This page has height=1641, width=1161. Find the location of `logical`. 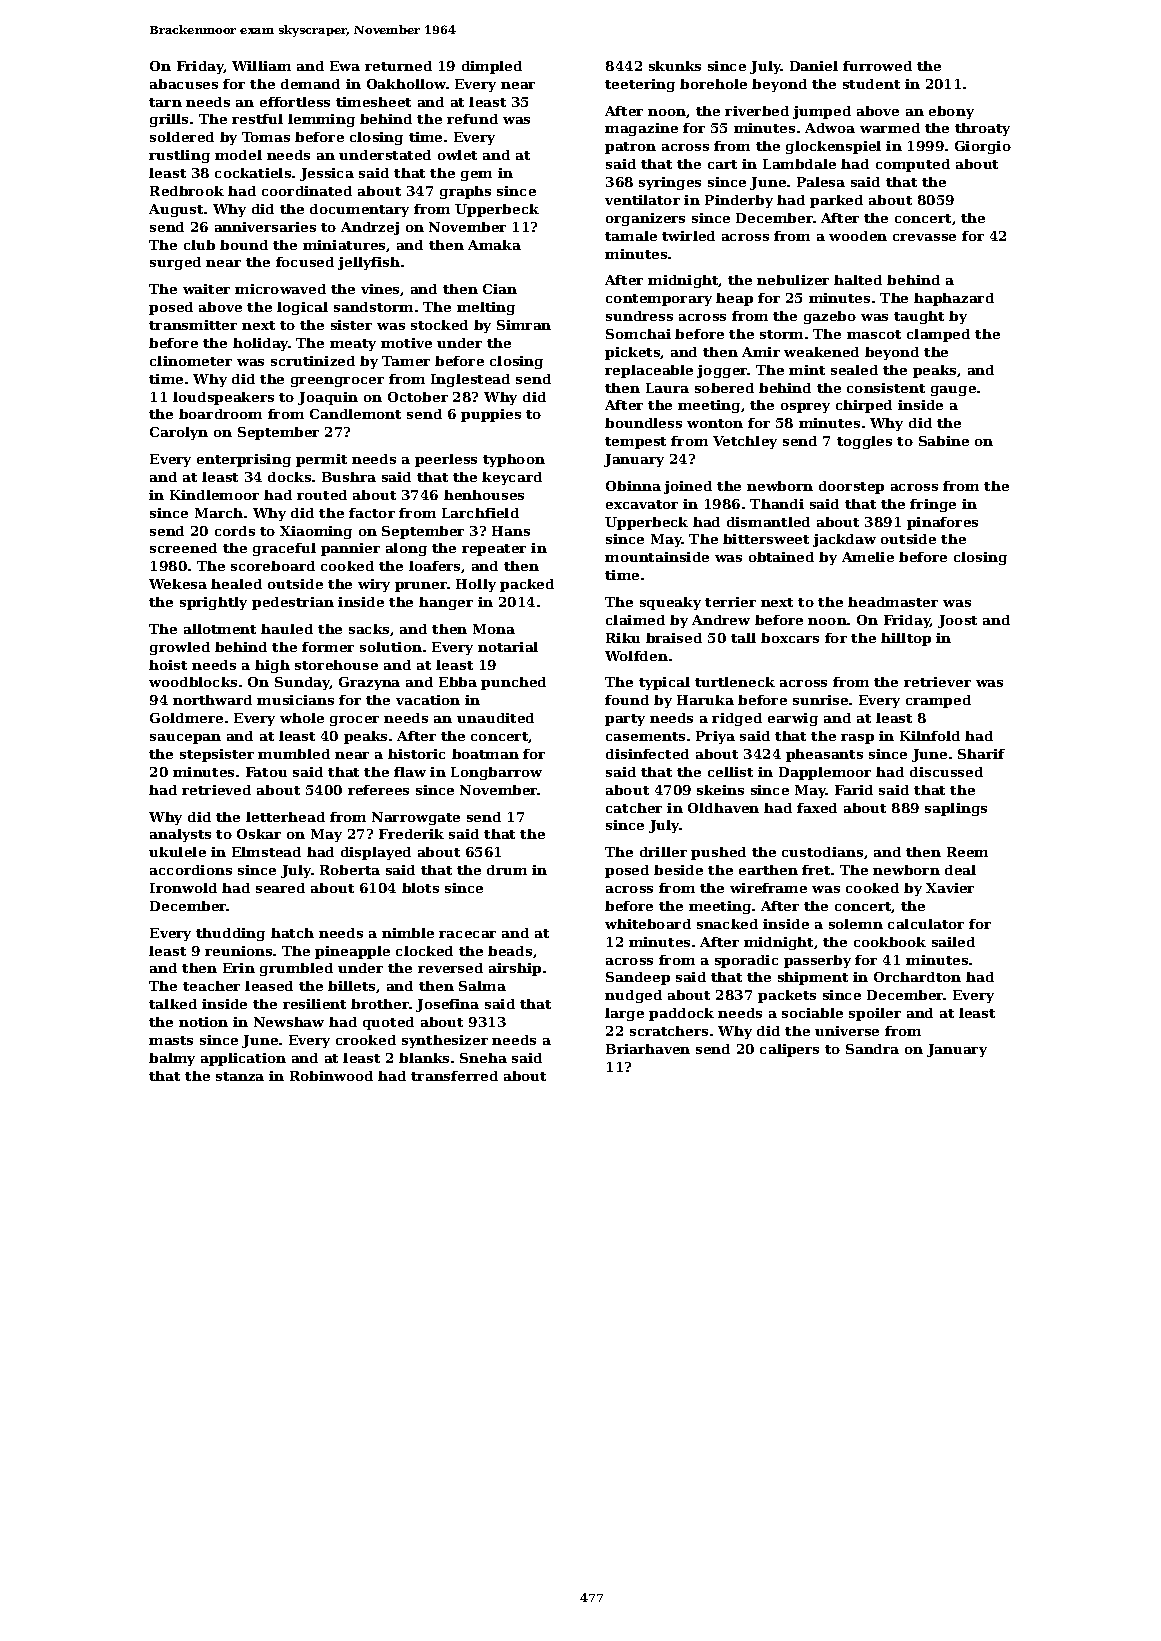

logical is located at coordinates (302, 308).
